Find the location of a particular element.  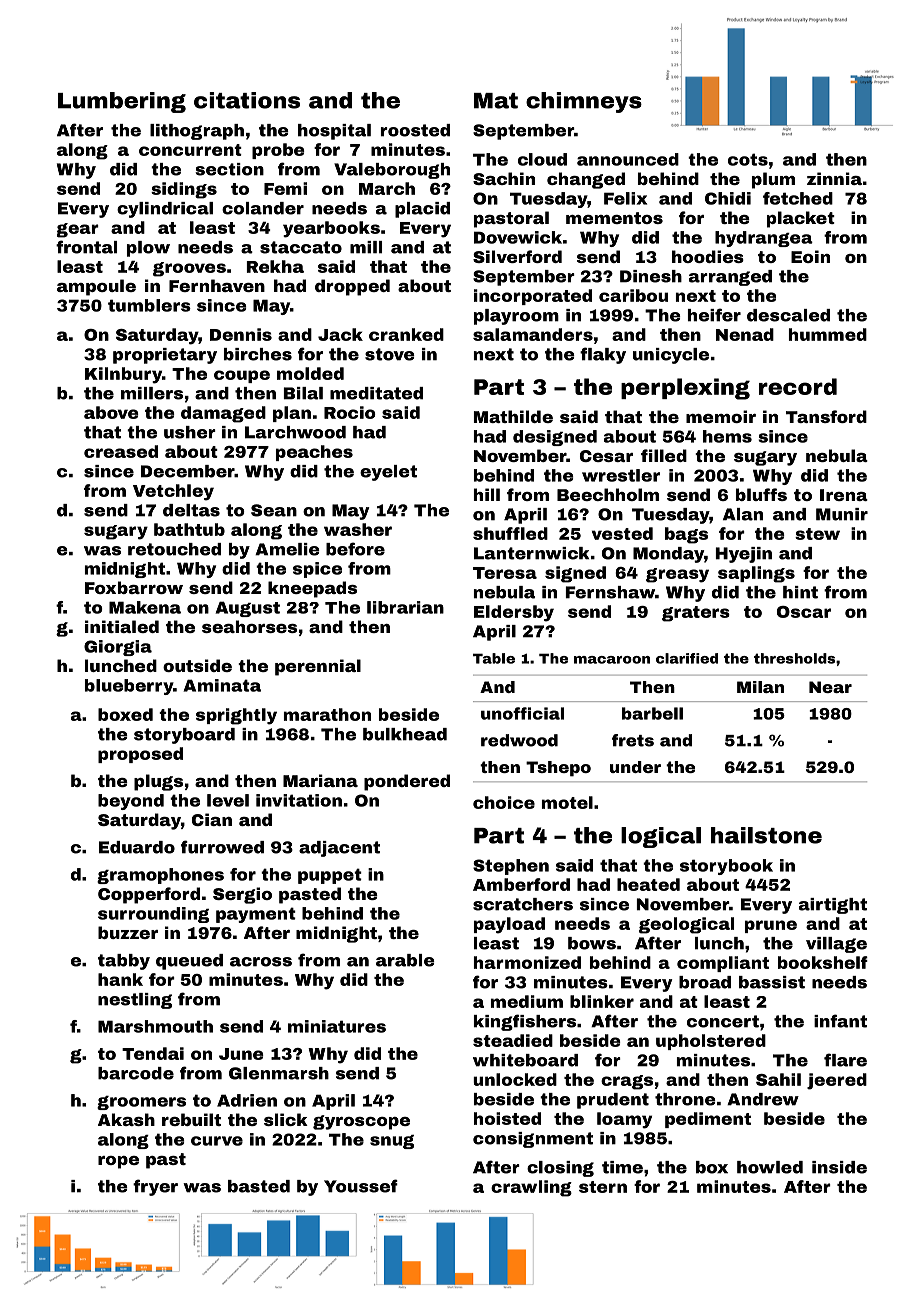

cots is located at coordinates (748, 159).
